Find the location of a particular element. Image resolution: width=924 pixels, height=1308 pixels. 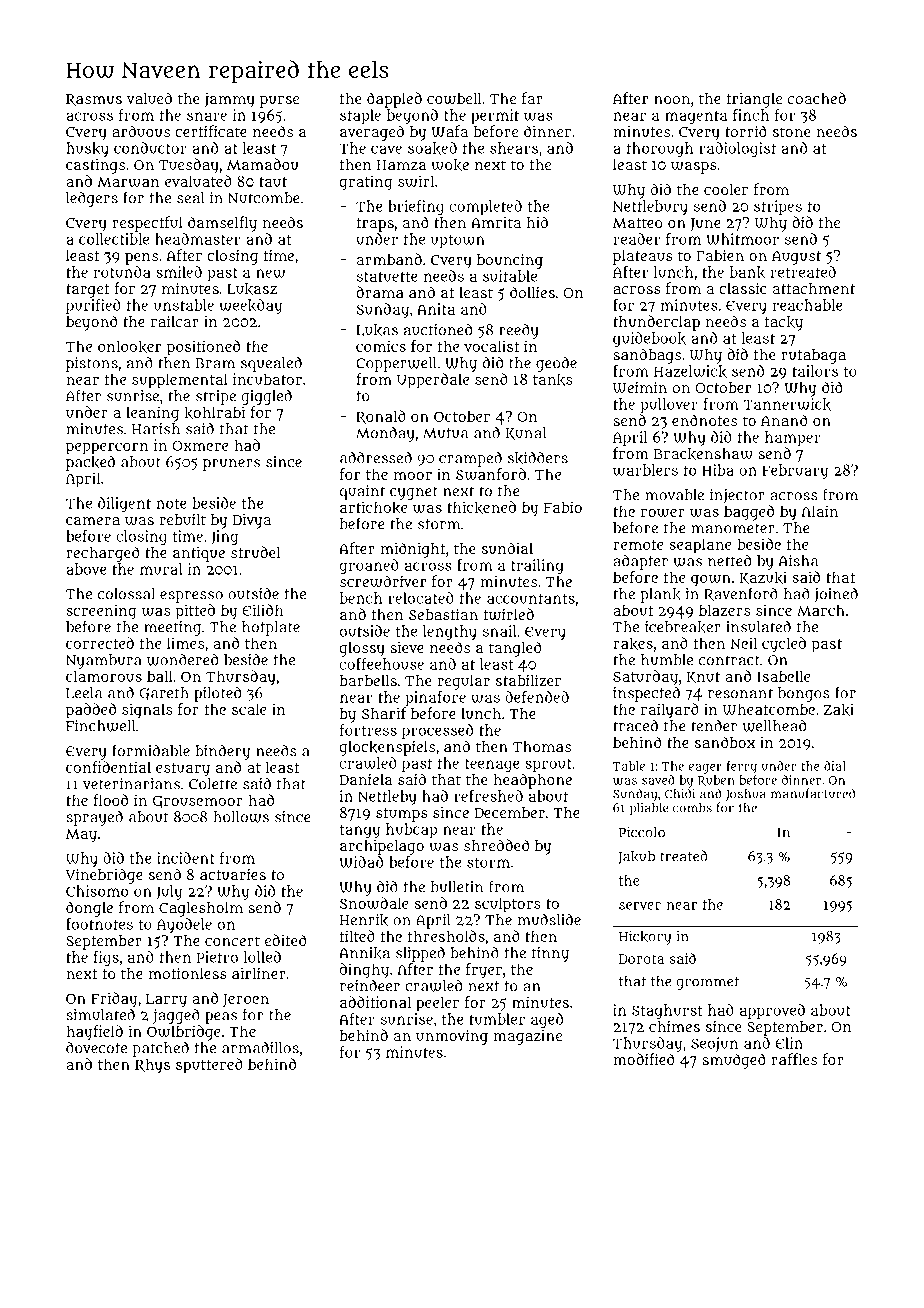

hotplate is located at coordinates (271, 628).
